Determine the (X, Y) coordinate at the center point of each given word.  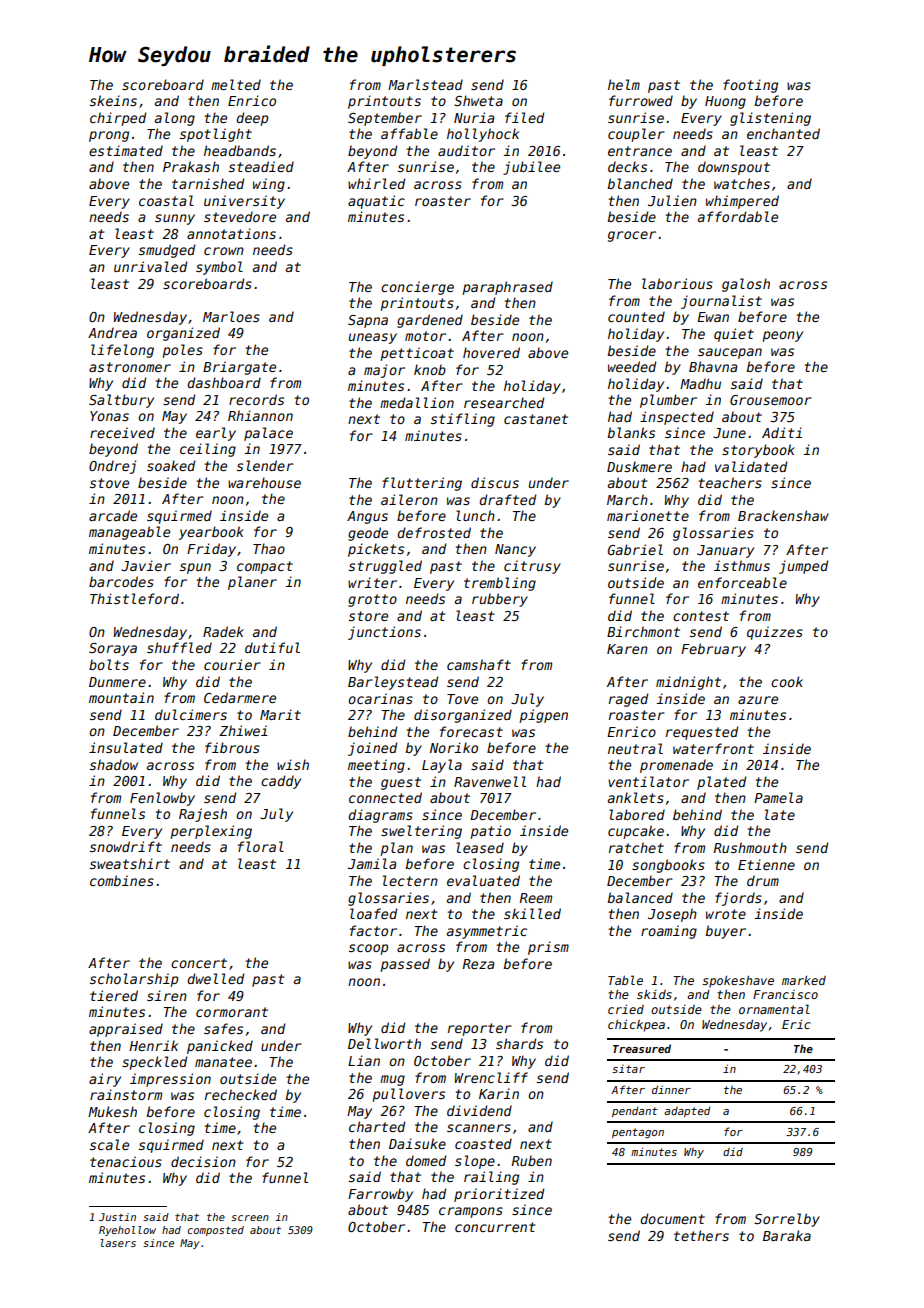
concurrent (495, 1227)
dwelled (215, 978)
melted (236, 84)
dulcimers (191, 714)
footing (750, 86)
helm (624, 84)
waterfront (713, 748)
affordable (738, 216)
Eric (796, 1024)
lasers (118, 1243)
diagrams (380, 816)
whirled (376, 183)
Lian (364, 1060)
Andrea (112, 332)
